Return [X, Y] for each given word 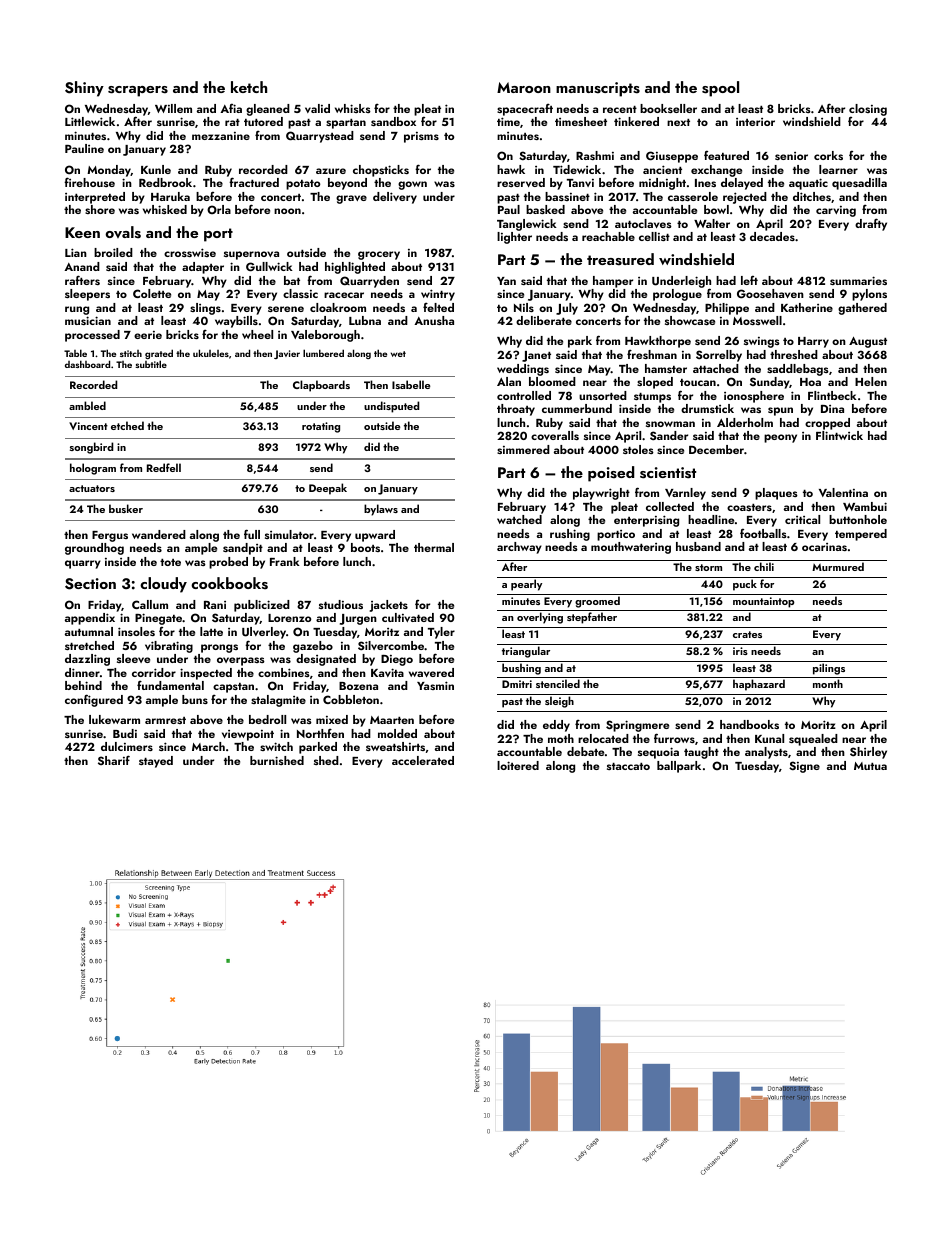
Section [90, 584]
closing [868, 110]
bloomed [552, 381]
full [252, 534]
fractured [254, 182]
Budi [125, 733]
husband [698, 546]
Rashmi [595, 155]
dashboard [87, 364]
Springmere [637, 726]
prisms [421, 137]
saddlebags [798, 370]
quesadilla [859, 184]
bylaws [381, 510]
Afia [231, 108]
